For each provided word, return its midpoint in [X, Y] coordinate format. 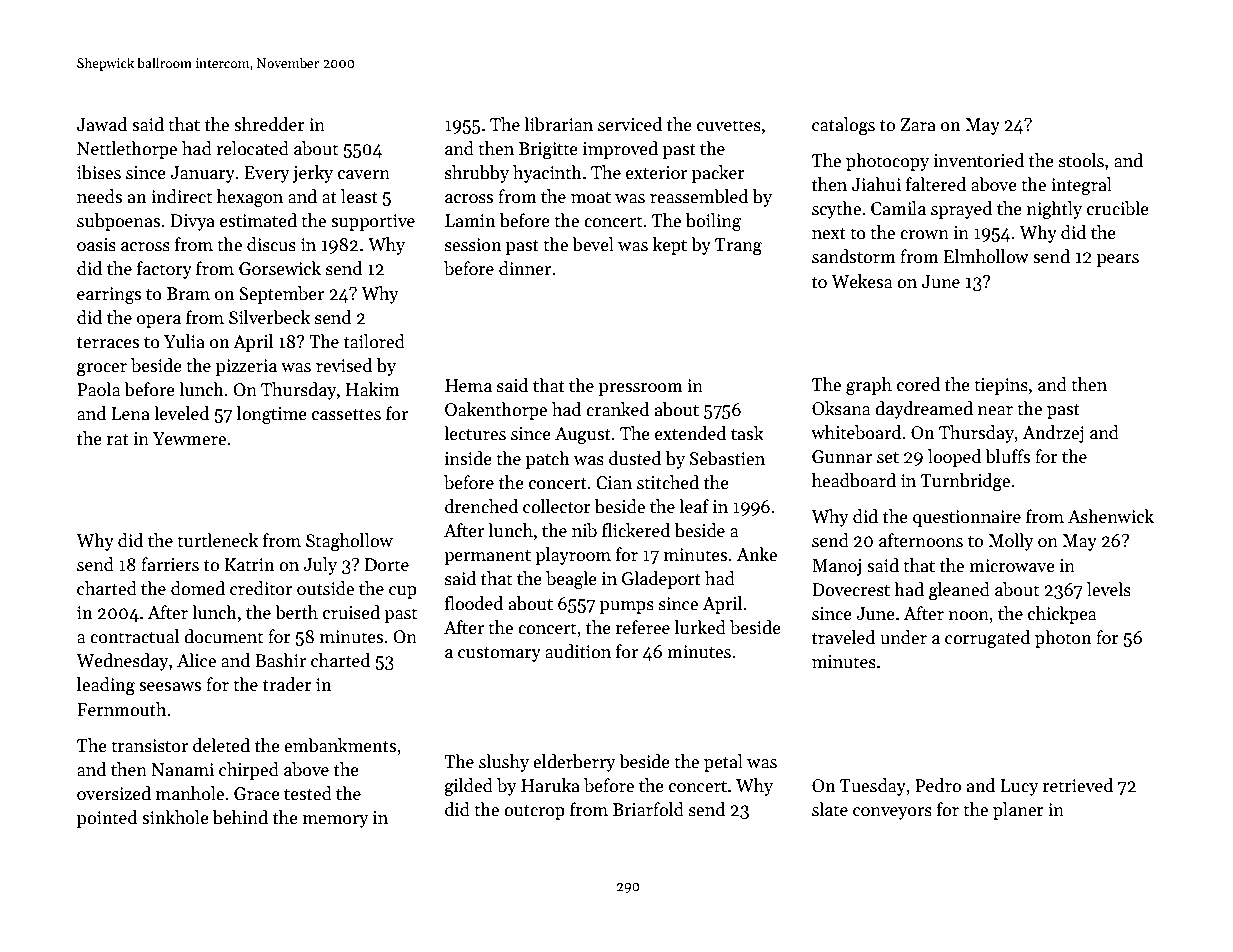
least [359, 196]
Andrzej [1053, 434]
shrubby [477, 174]
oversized [114, 793]
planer [1018, 811]
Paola [98, 389]
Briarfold [648, 809]
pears [1118, 260]
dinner [525, 268]
